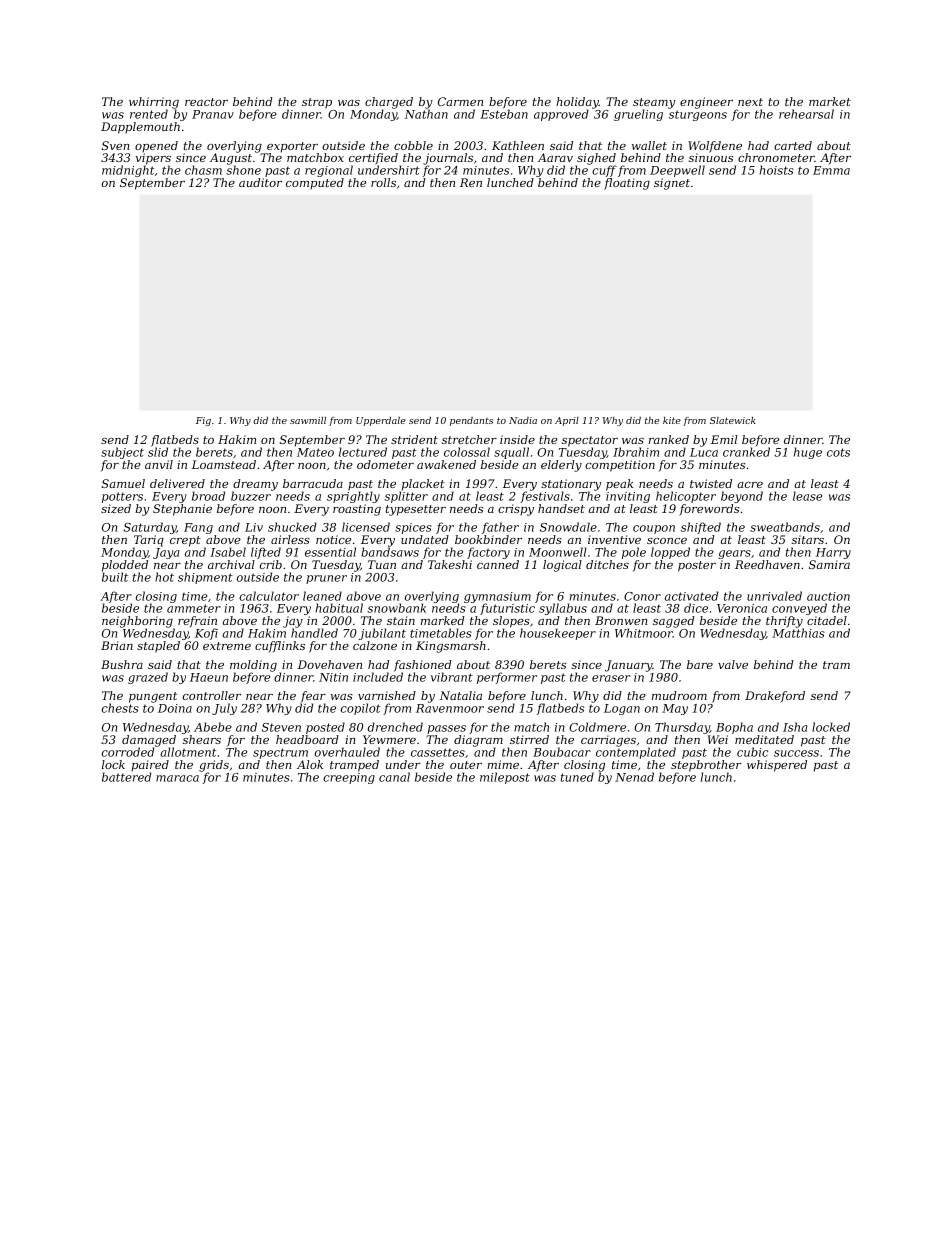  What do you see at coordinates (638, 115) in the image?
I see `grueling` at bounding box center [638, 115].
